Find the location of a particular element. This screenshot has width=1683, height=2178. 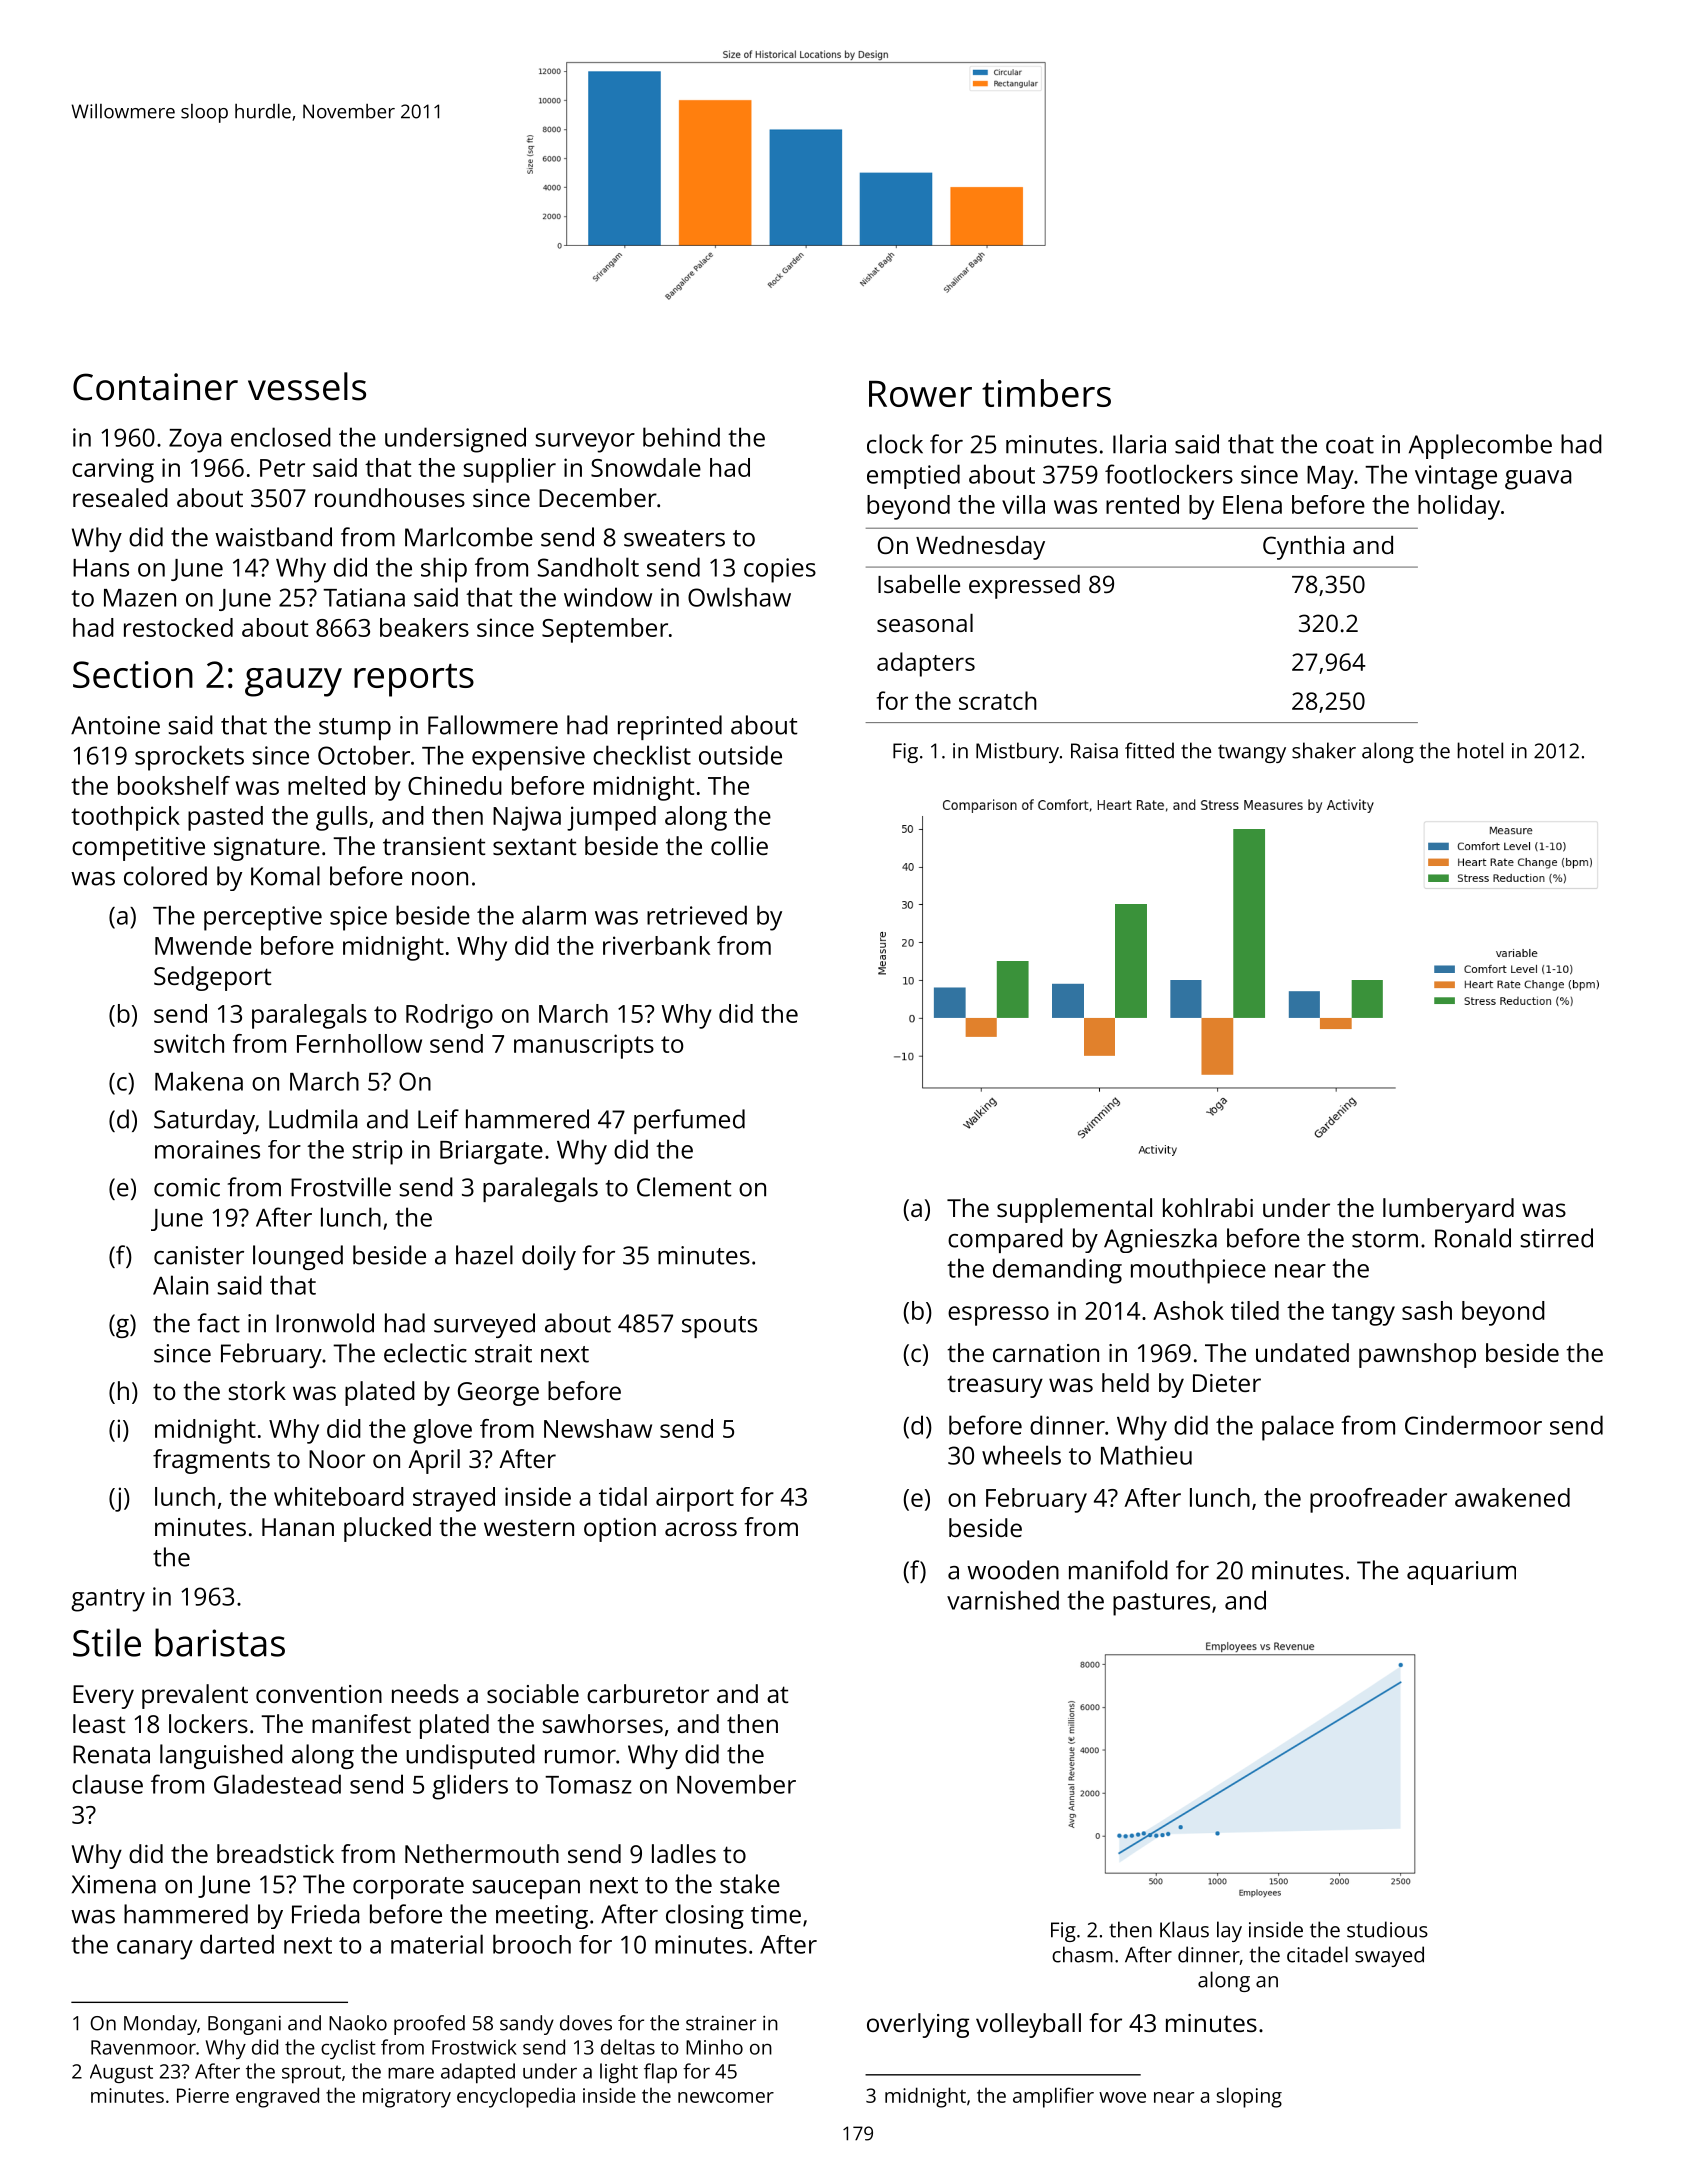

clock is located at coordinates (895, 444).
